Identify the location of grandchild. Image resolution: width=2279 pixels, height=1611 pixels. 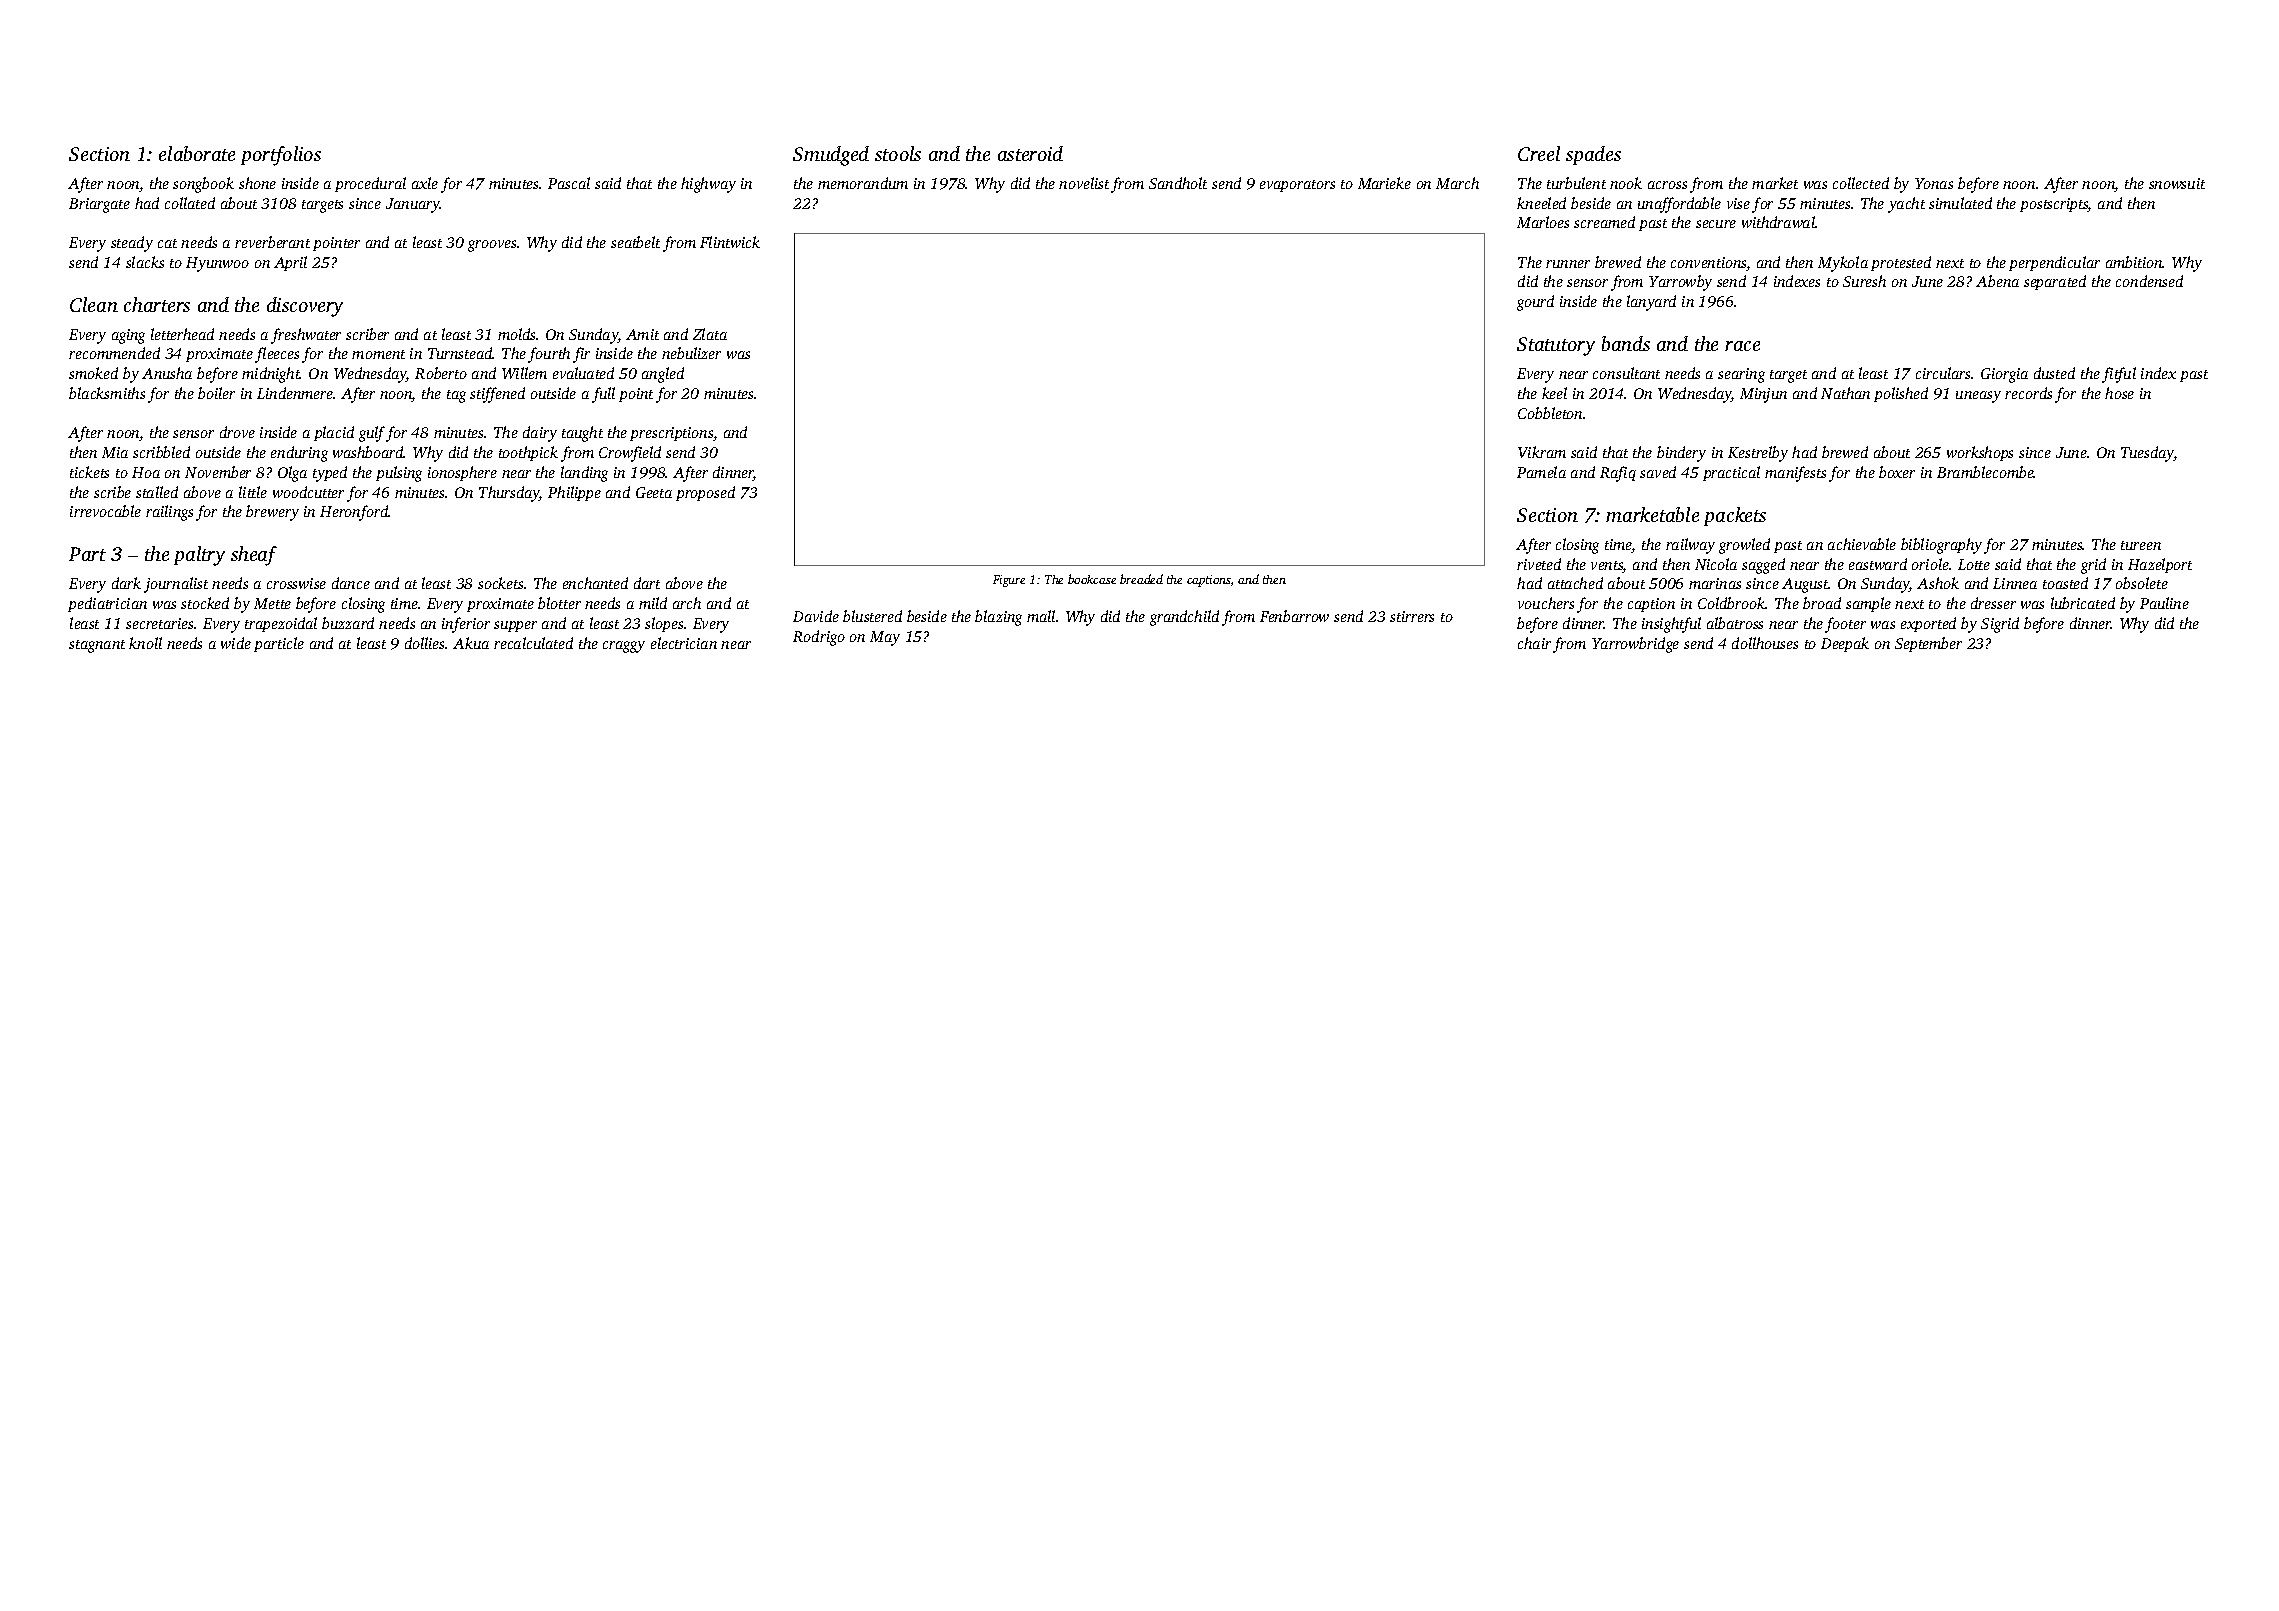
(1184, 618).
